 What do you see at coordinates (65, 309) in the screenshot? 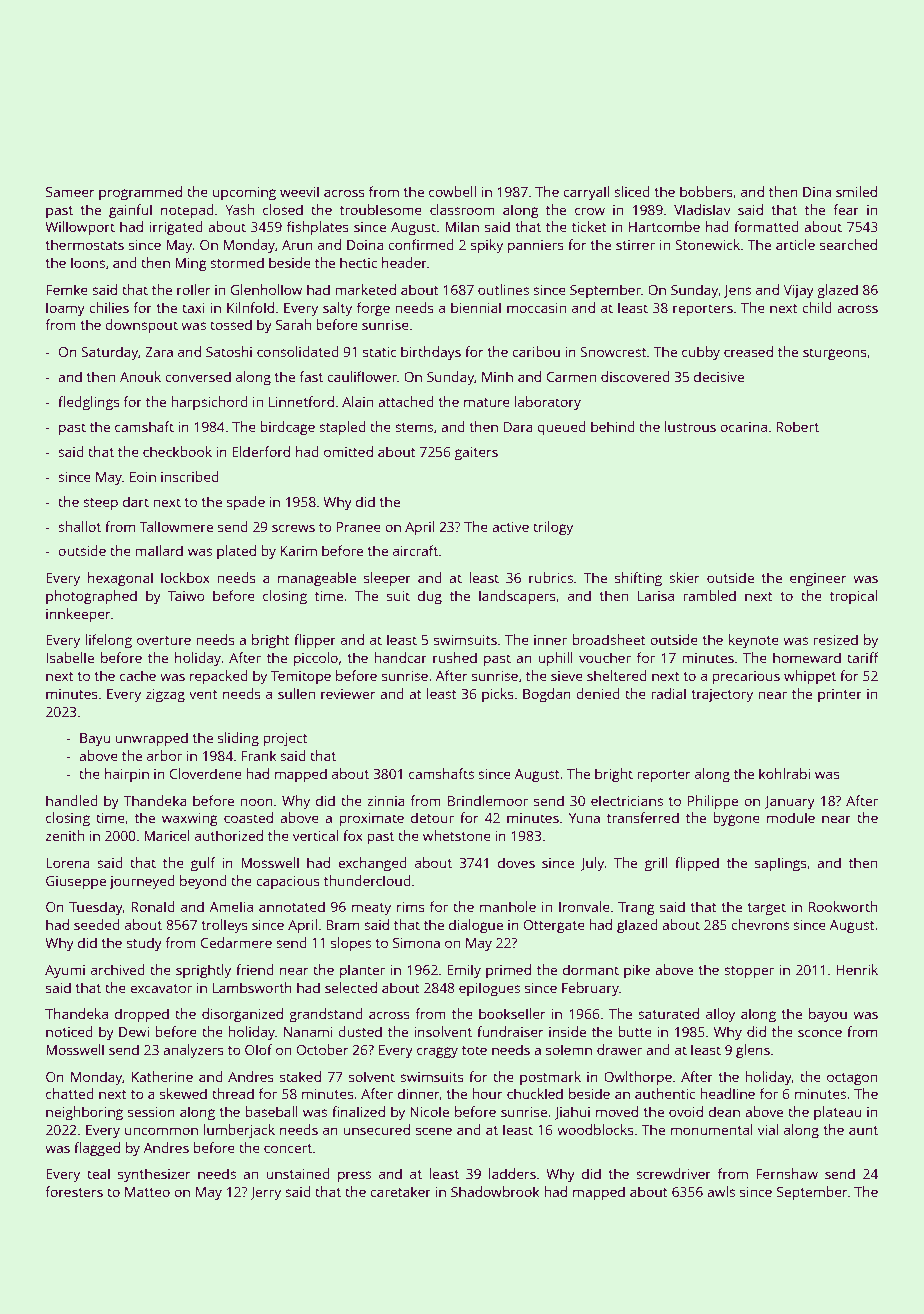
I see `loamy` at bounding box center [65, 309].
